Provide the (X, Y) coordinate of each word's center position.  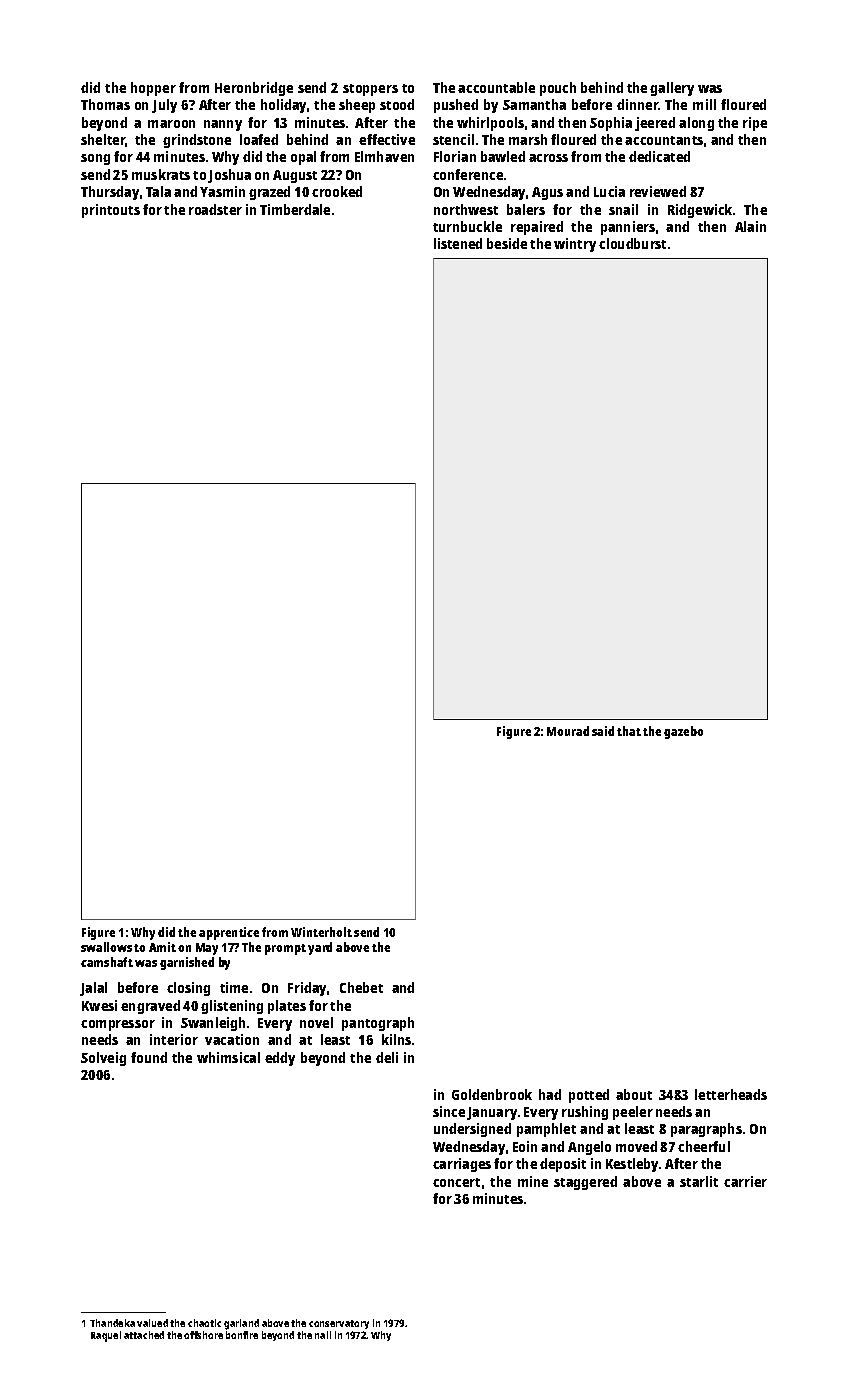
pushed (456, 106)
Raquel (106, 1336)
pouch (558, 89)
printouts (111, 211)
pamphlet (546, 1130)
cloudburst (632, 243)
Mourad (568, 731)
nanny (223, 125)
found (149, 1057)
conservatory (339, 1324)
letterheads (731, 1094)
